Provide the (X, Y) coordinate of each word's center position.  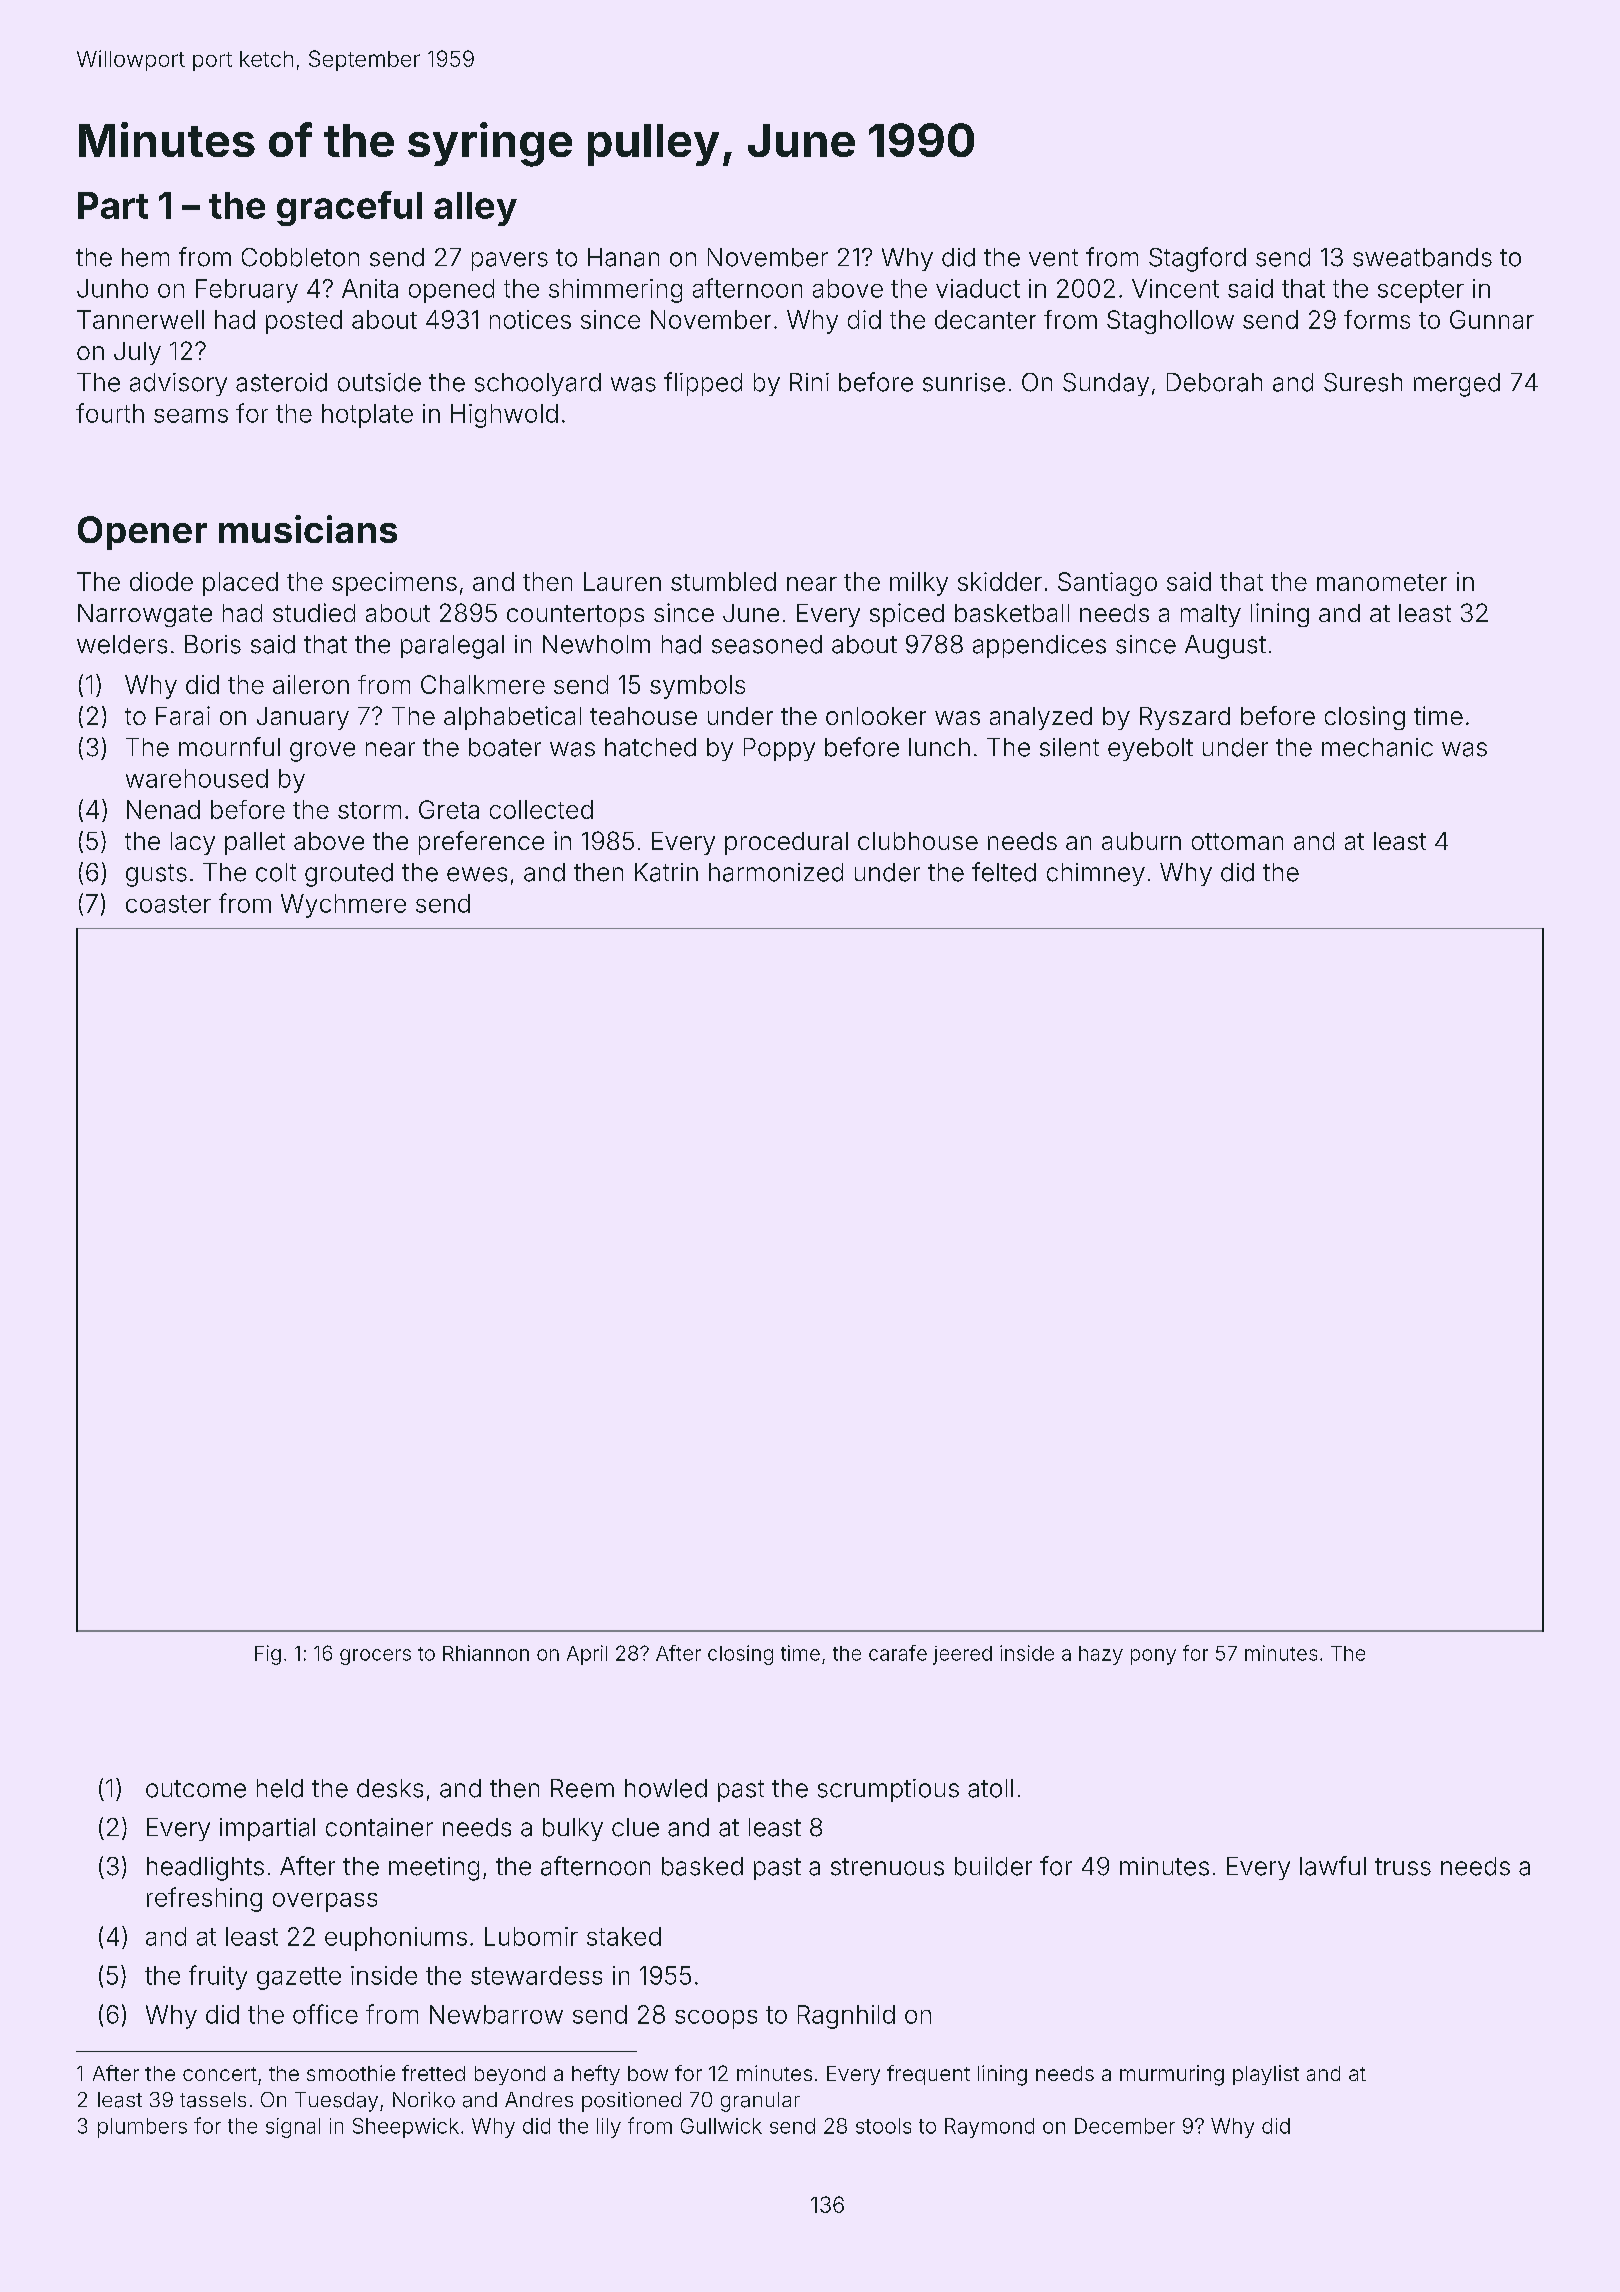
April (587, 1655)
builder (993, 1866)
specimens (394, 584)
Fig (268, 1655)
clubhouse (918, 841)
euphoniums (396, 1939)
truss (1403, 1867)
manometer (1382, 582)
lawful (1333, 1866)
